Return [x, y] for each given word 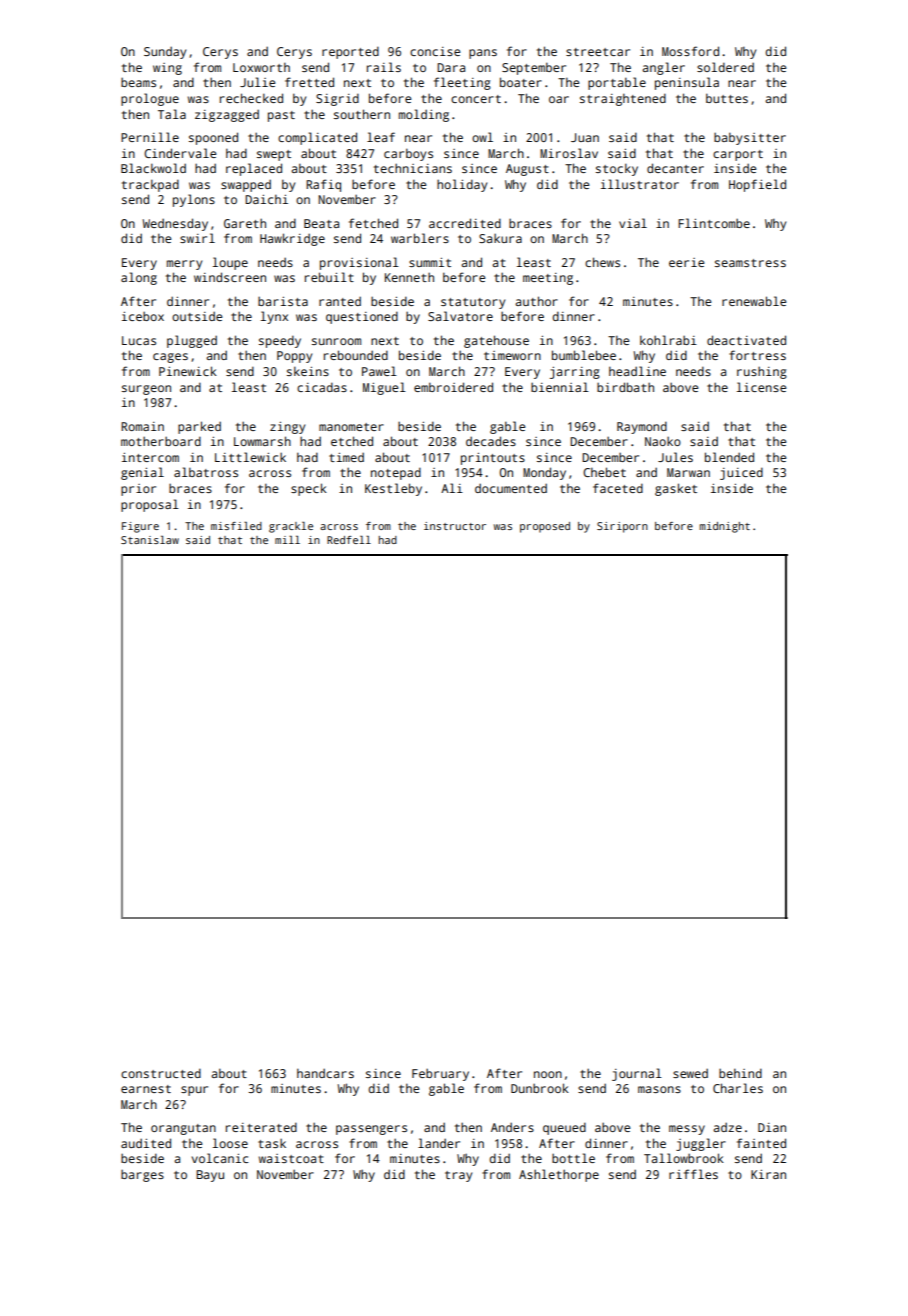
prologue [150, 99]
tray [458, 1176]
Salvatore [460, 316]
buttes [727, 98]
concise [435, 51]
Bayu [210, 1176]
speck [309, 489]
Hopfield [757, 185]
